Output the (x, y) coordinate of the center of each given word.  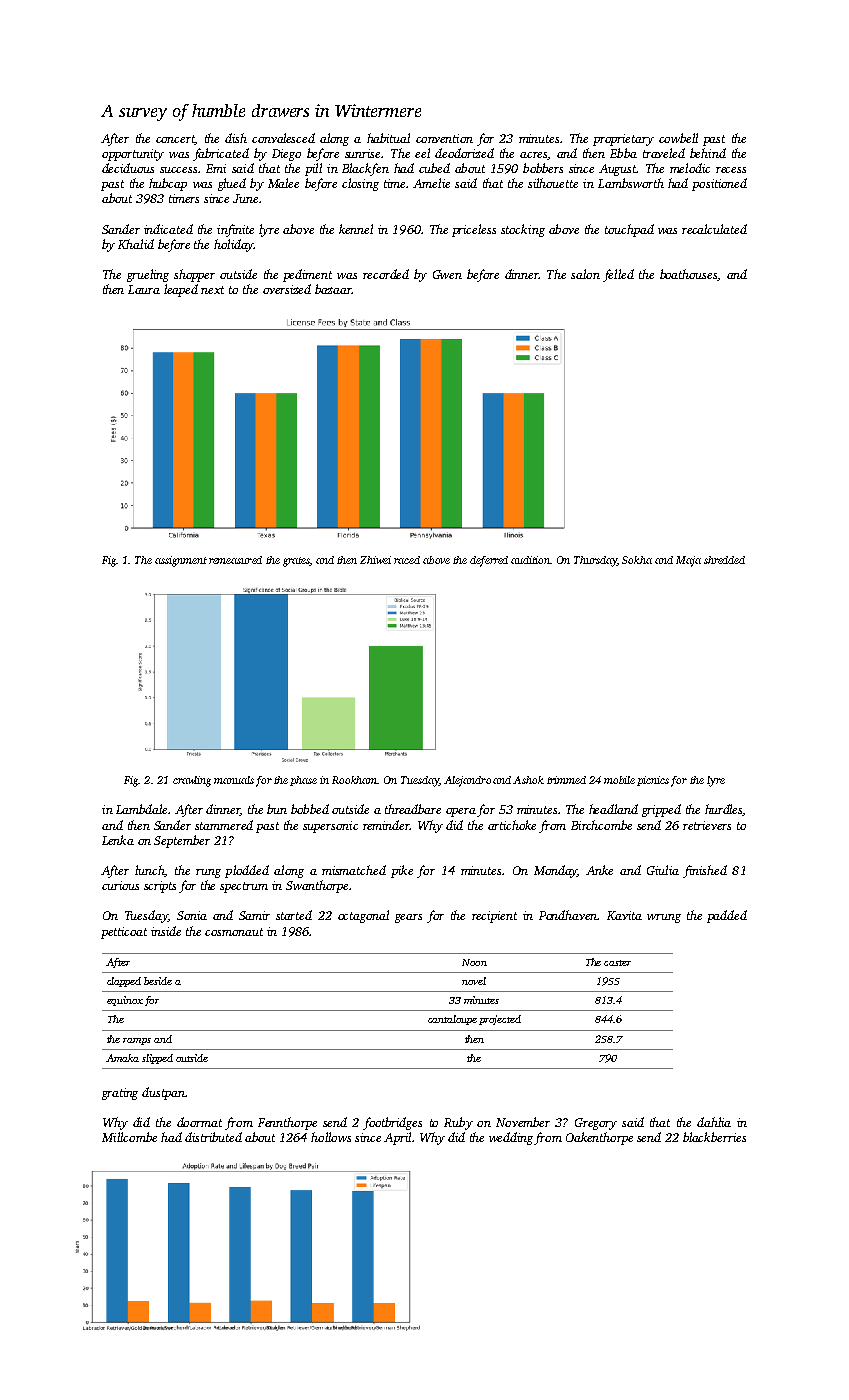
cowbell (678, 138)
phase (303, 781)
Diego (286, 155)
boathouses (688, 274)
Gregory (596, 1124)
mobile (619, 780)
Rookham (355, 780)
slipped (157, 1059)
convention (444, 138)
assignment (181, 561)
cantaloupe (452, 1020)
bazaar (333, 289)
